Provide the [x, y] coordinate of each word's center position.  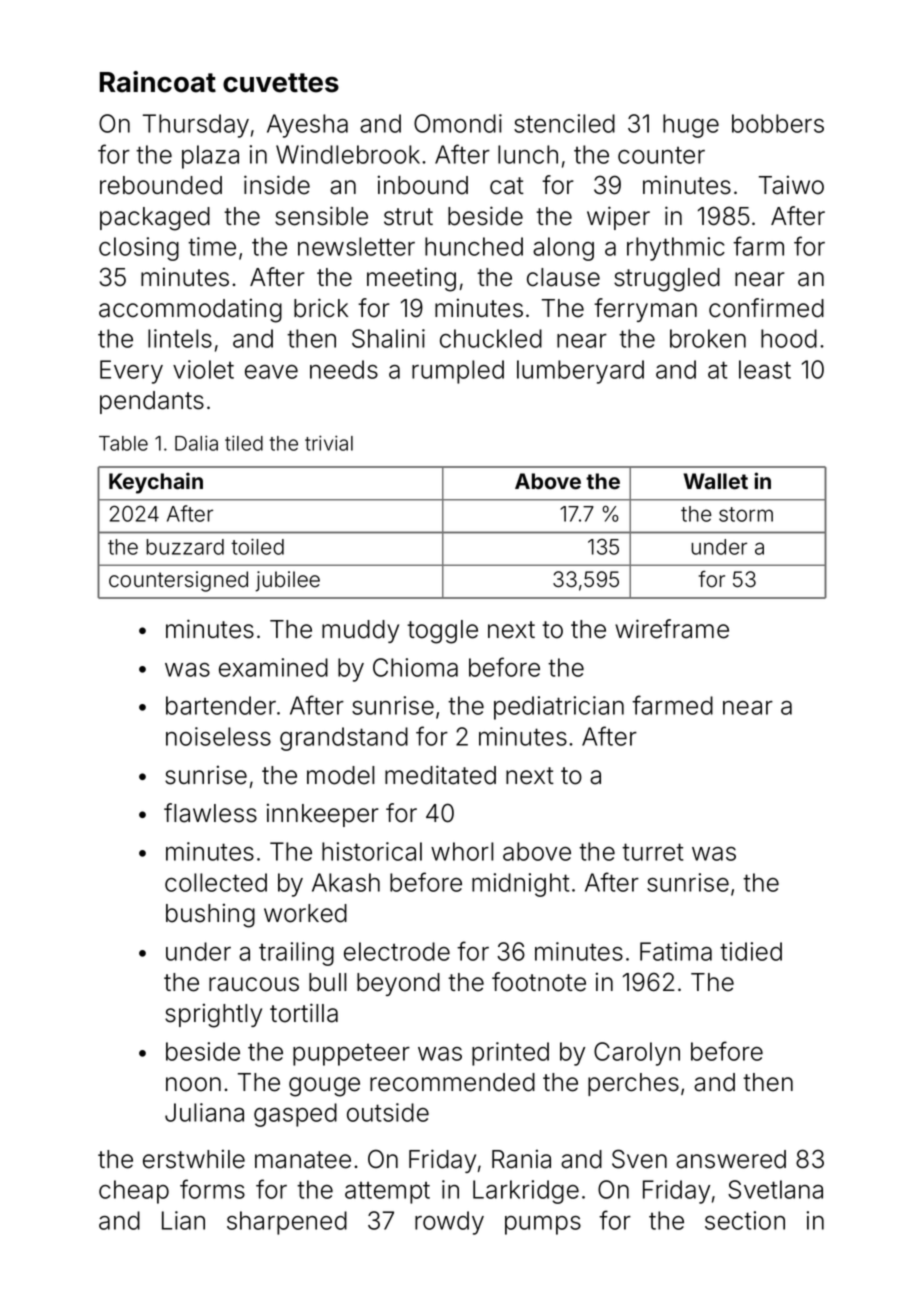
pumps [543, 1225]
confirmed [766, 308]
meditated [440, 775]
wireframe [672, 629]
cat [507, 186]
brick [321, 308]
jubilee [287, 581]
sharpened [287, 1223]
